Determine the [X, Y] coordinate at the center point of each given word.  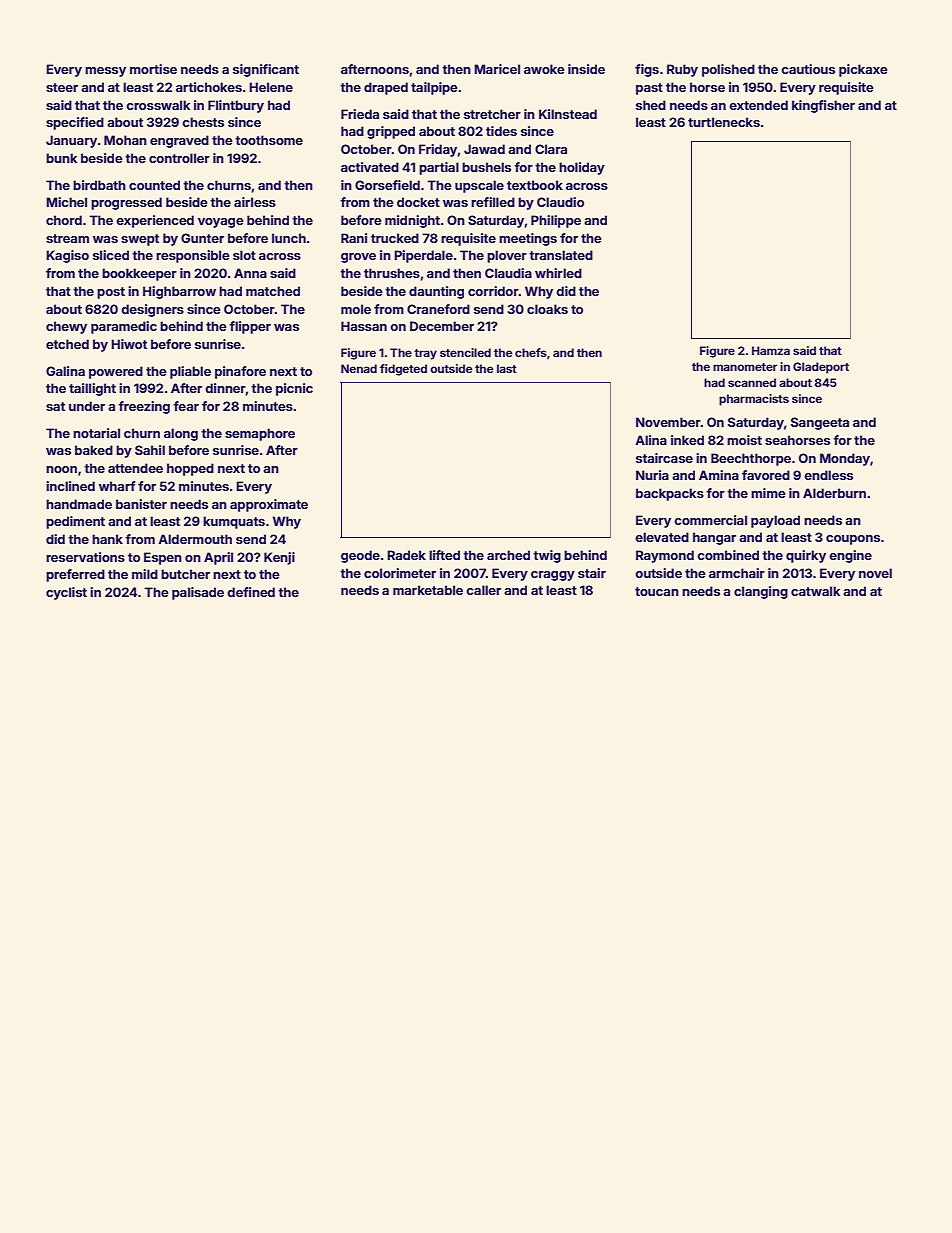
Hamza [771, 350]
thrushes [392, 273]
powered [116, 372]
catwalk [815, 591]
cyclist [66, 593]
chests [203, 122]
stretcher [492, 114]
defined [251, 592]
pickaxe [863, 70]
